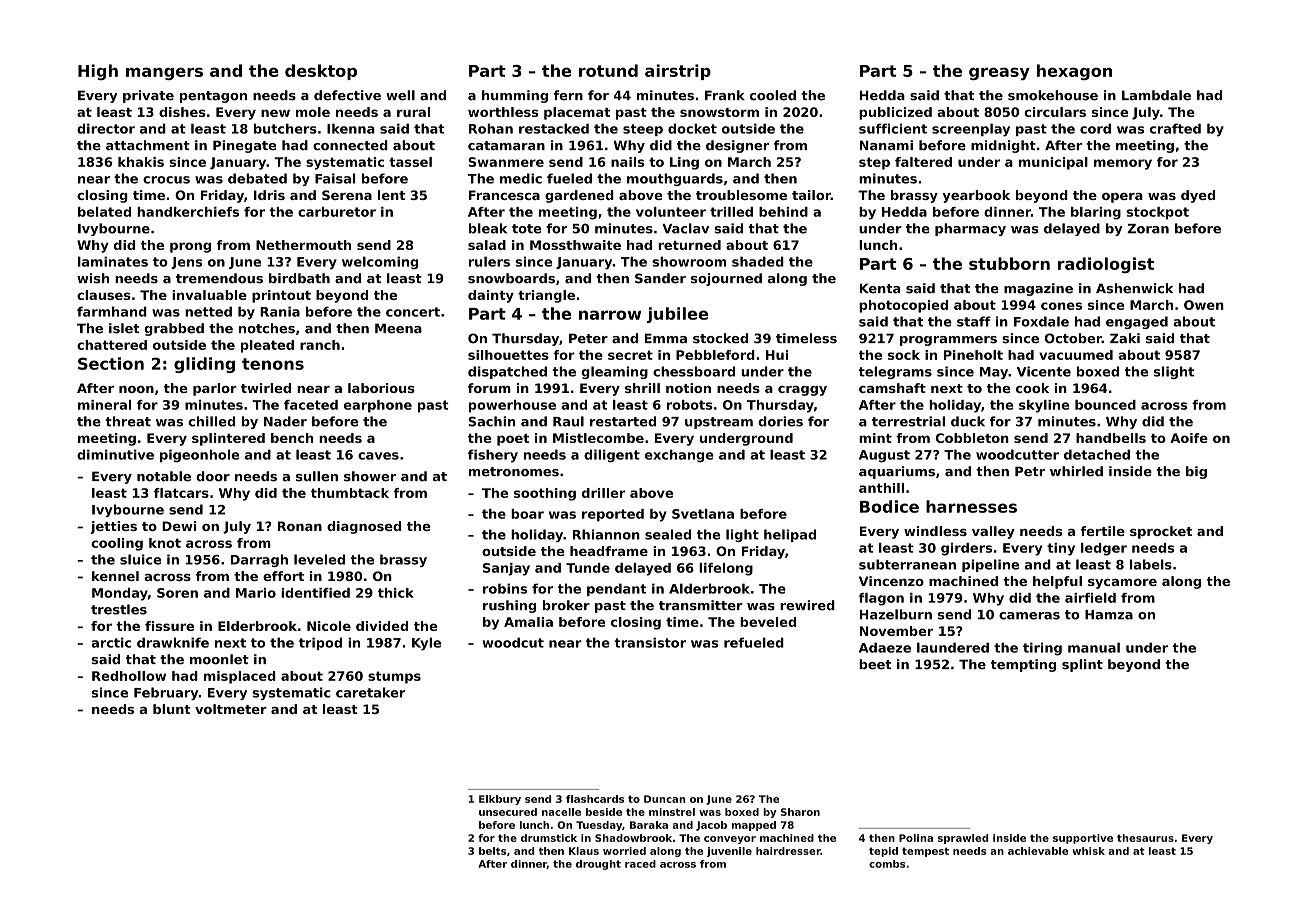 The width and height of the page is (1308, 924). I want to click on rotund, so click(608, 70).
